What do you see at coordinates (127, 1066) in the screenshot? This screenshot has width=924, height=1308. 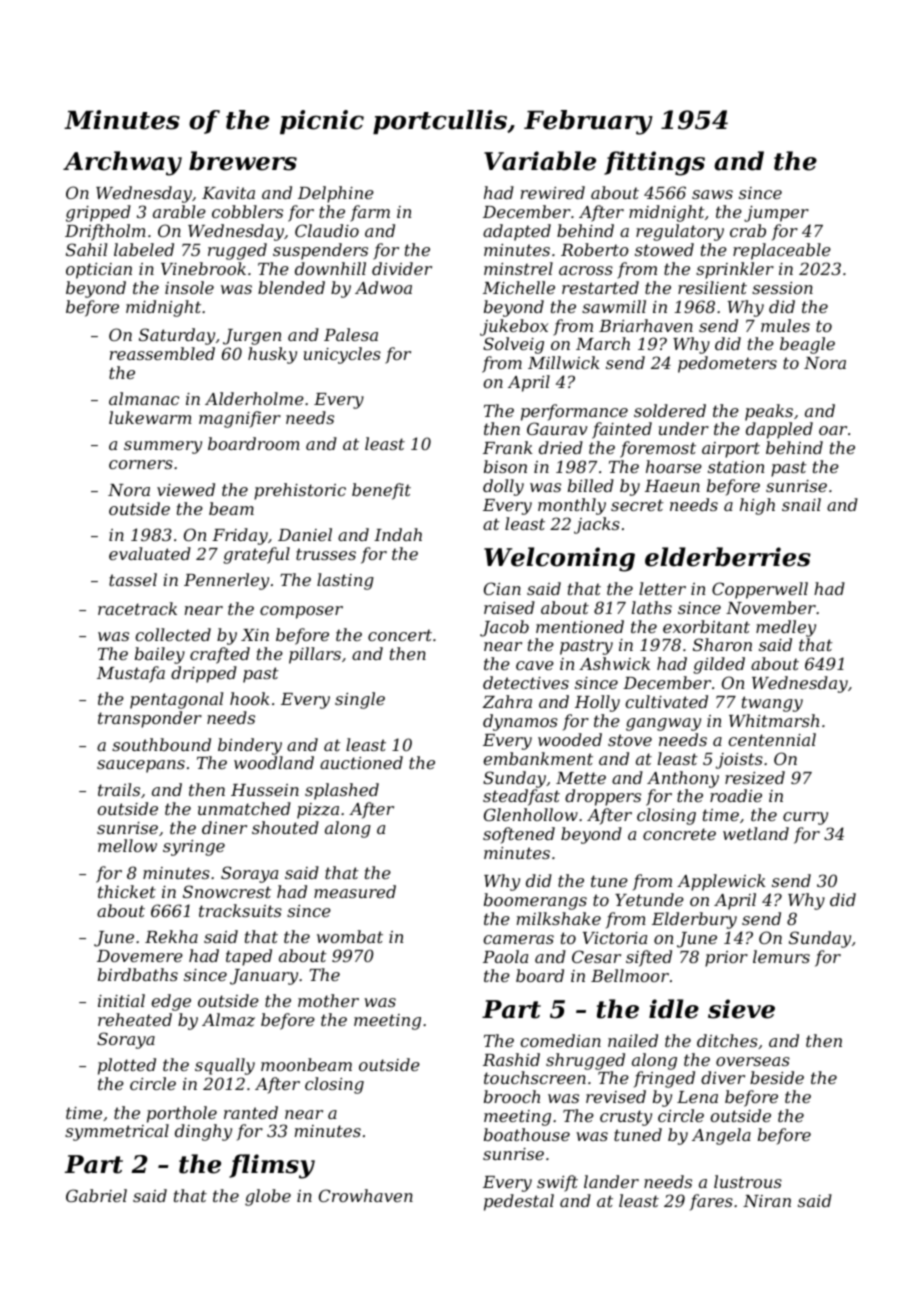 I see `plotted` at bounding box center [127, 1066].
